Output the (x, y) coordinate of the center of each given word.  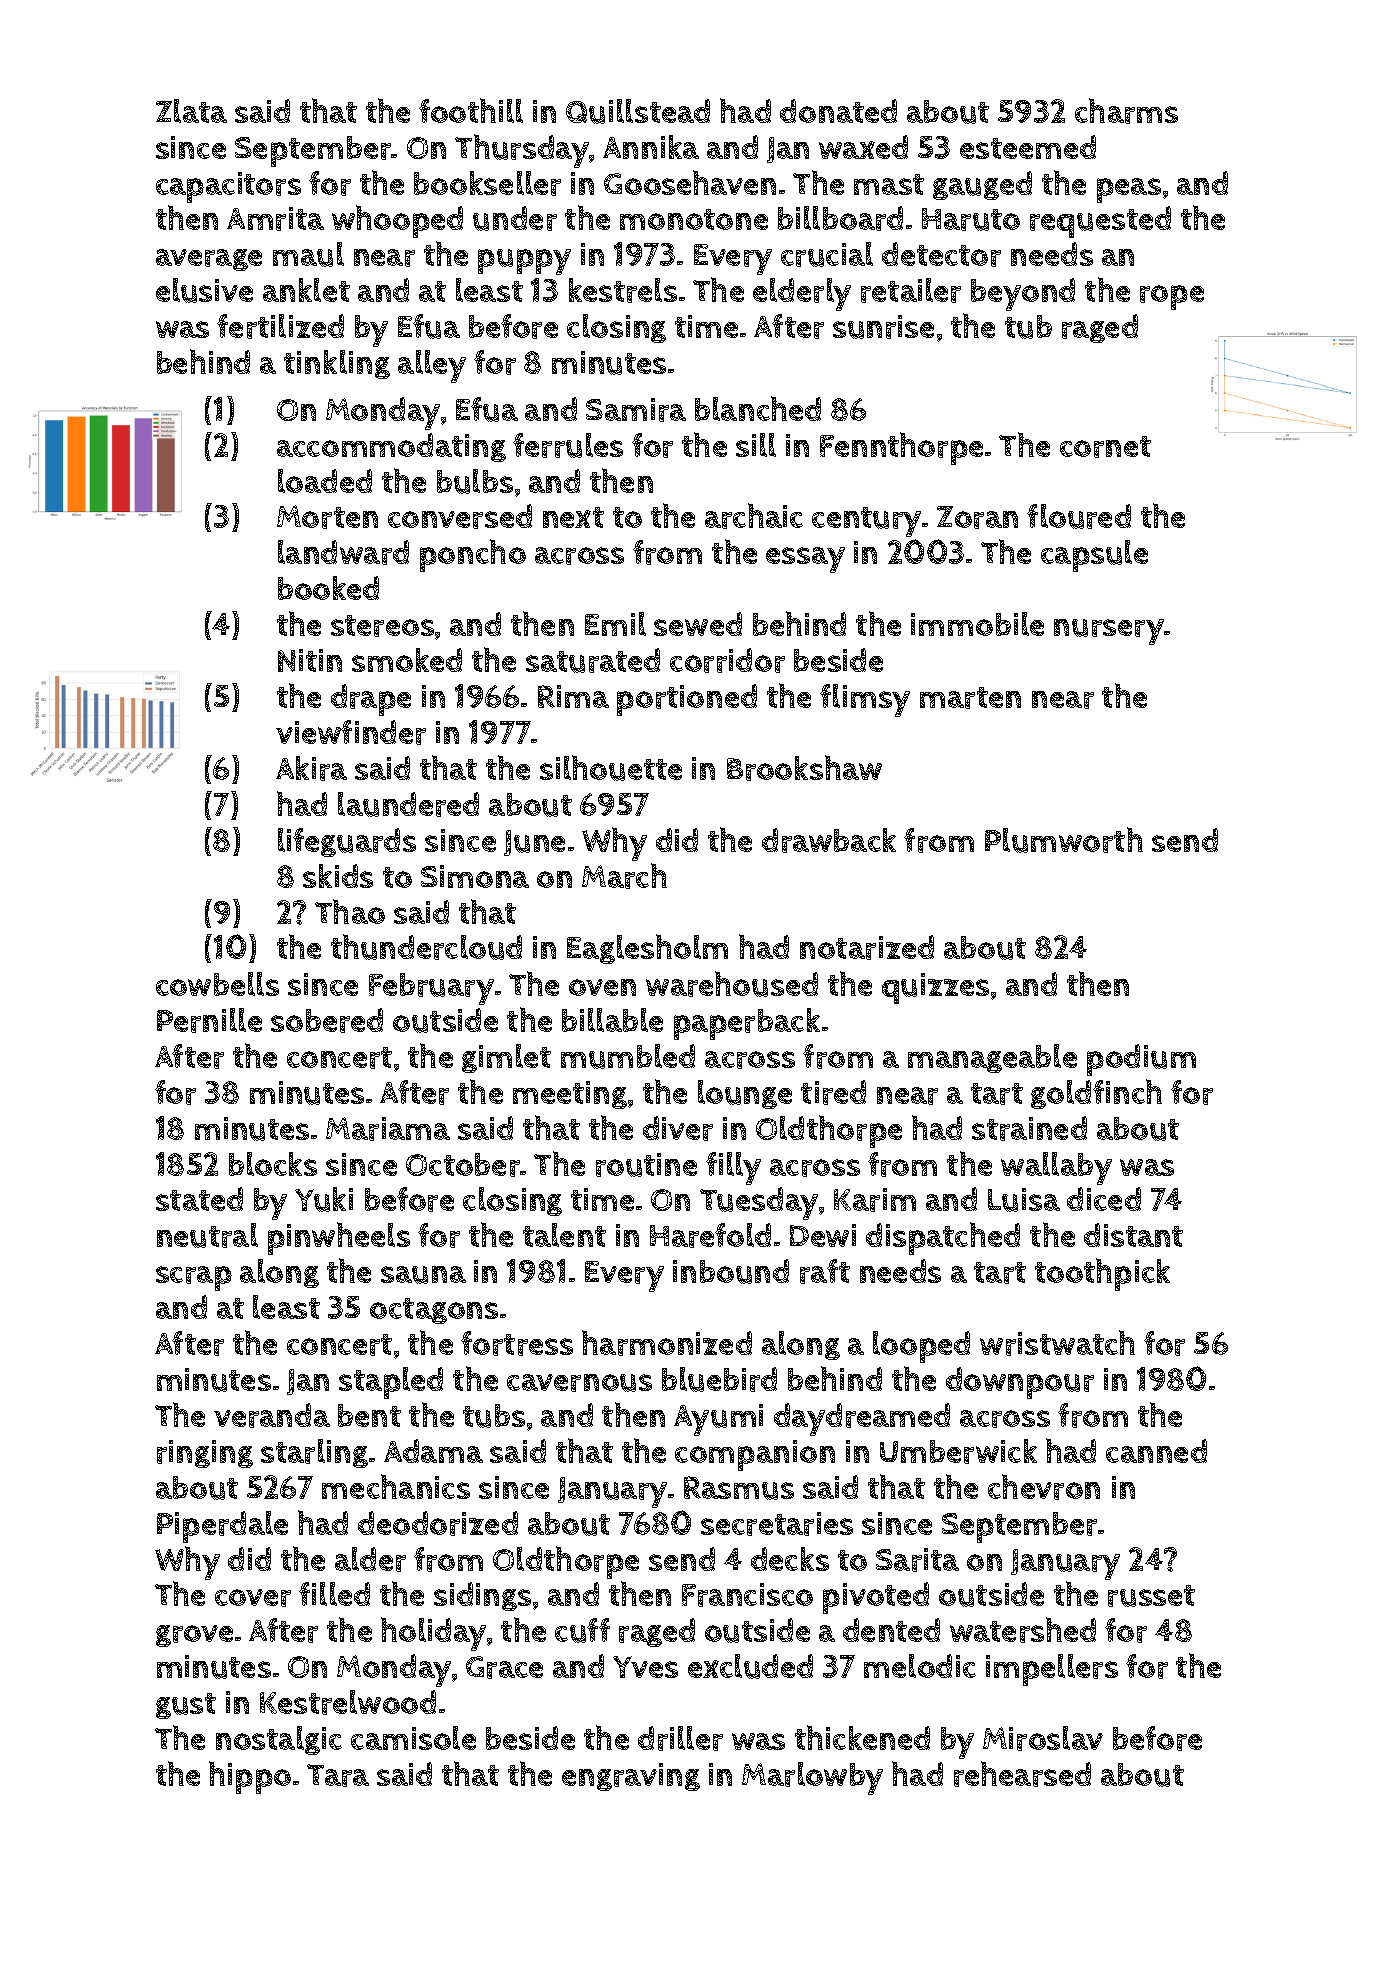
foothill (471, 110)
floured (1079, 516)
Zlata (191, 111)
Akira (311, 768)
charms (1126, 111)
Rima (573, 696)
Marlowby (812, 1778)
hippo (250, 1777)
